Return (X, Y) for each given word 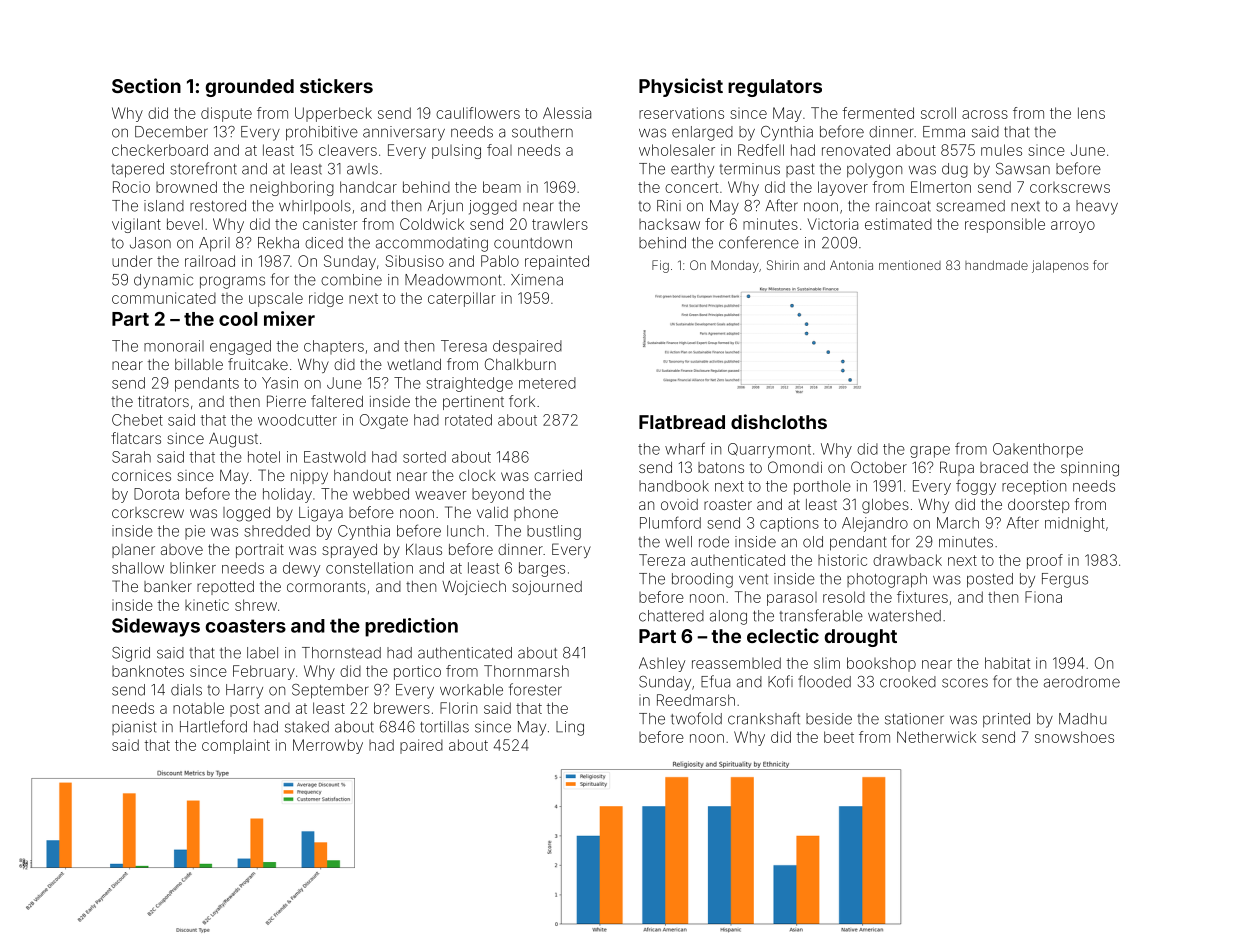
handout (362, 475)
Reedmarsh (696, 700)
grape (930, 452)
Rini (669, 205)
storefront (203, 168)
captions (789, 524)
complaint (236, 746)
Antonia (851, 265)
